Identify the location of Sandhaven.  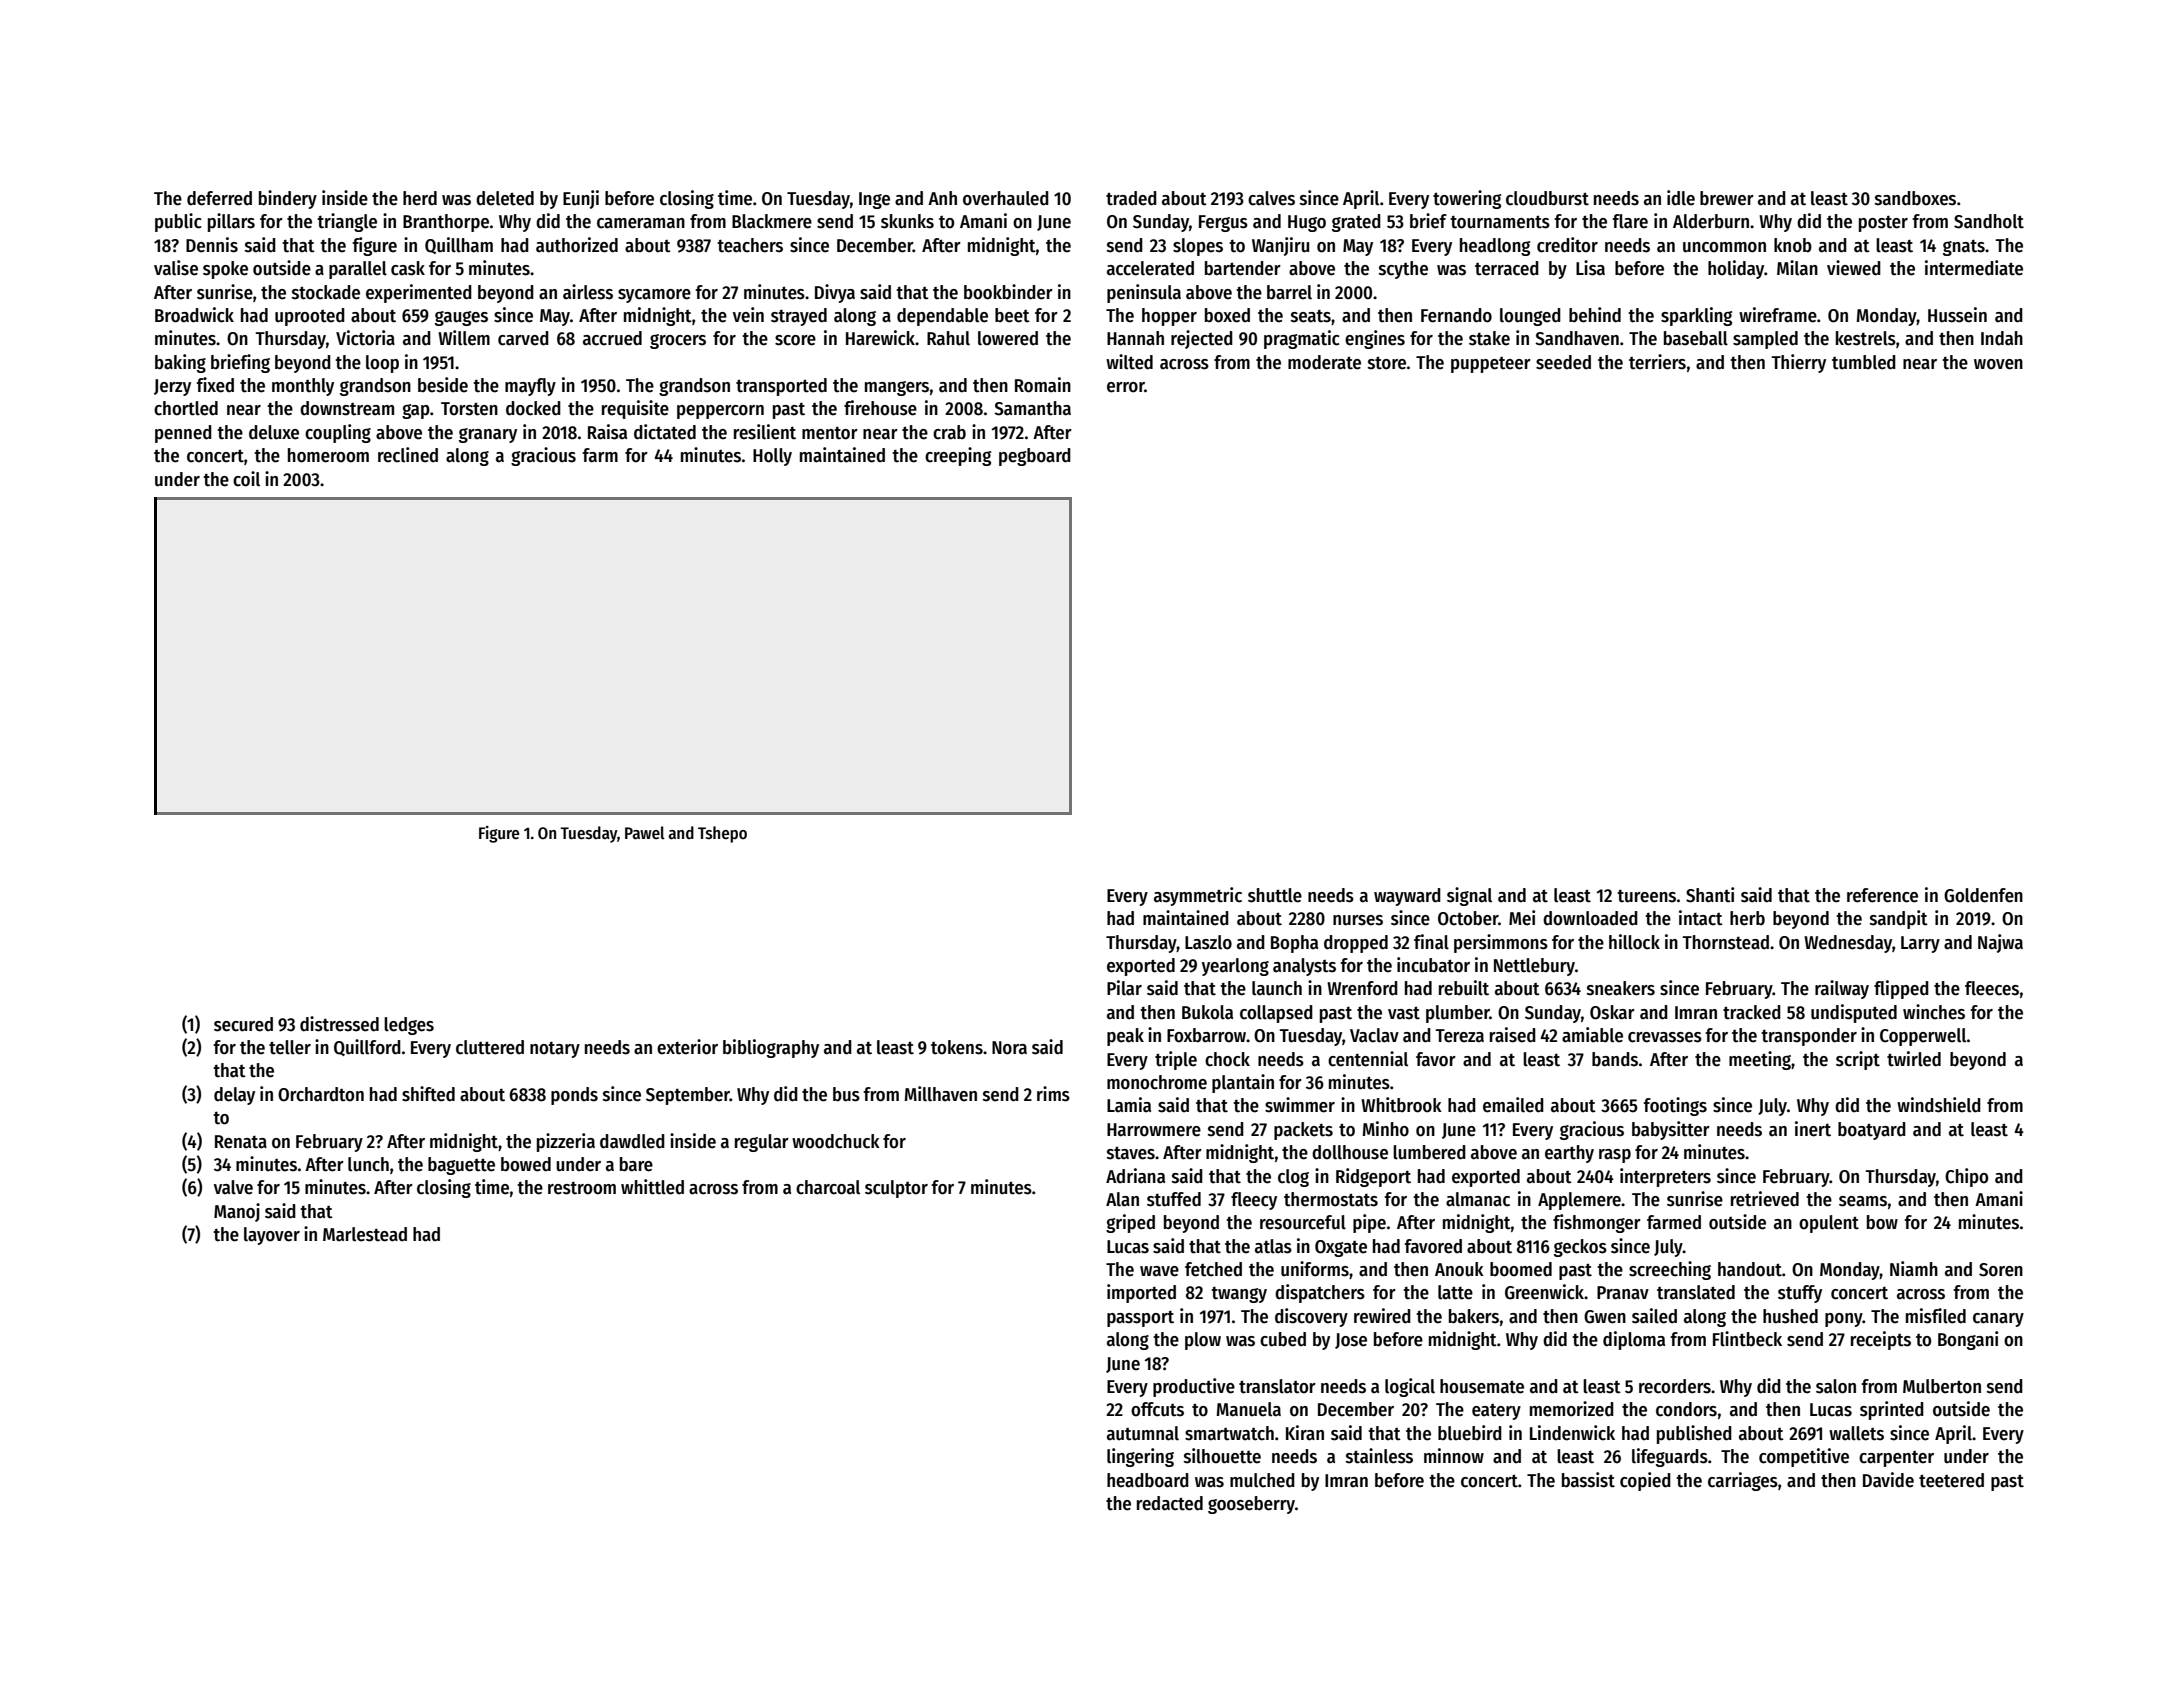
(1577, 338).
